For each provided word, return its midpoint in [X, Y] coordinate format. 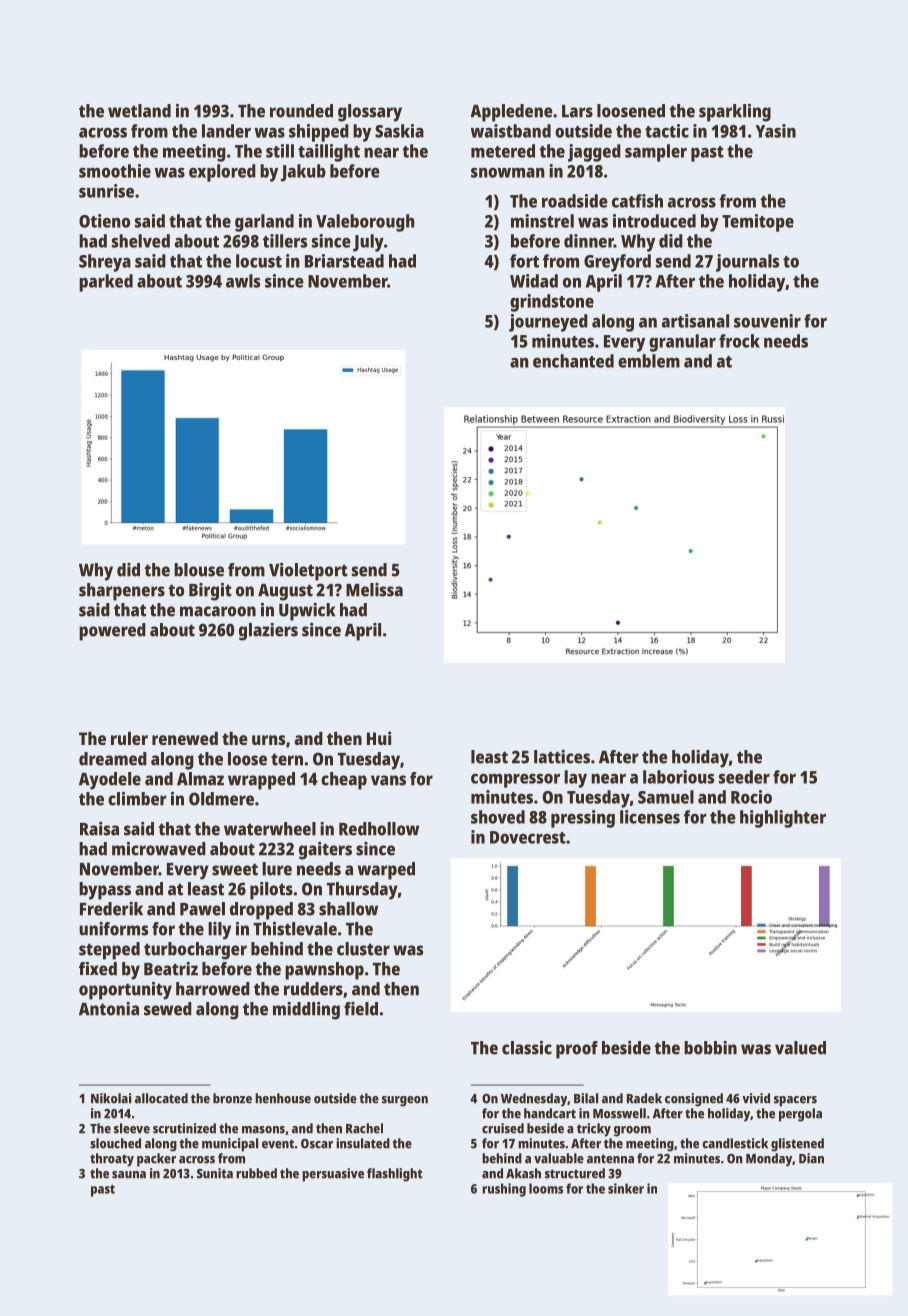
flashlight [394, 1175]
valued [800, 1048]
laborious [678, 777]
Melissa [374, 590]
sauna [129, 1175]
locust [259, 261]
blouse [199, 570]
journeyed [548, 323]
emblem [649, 361]
